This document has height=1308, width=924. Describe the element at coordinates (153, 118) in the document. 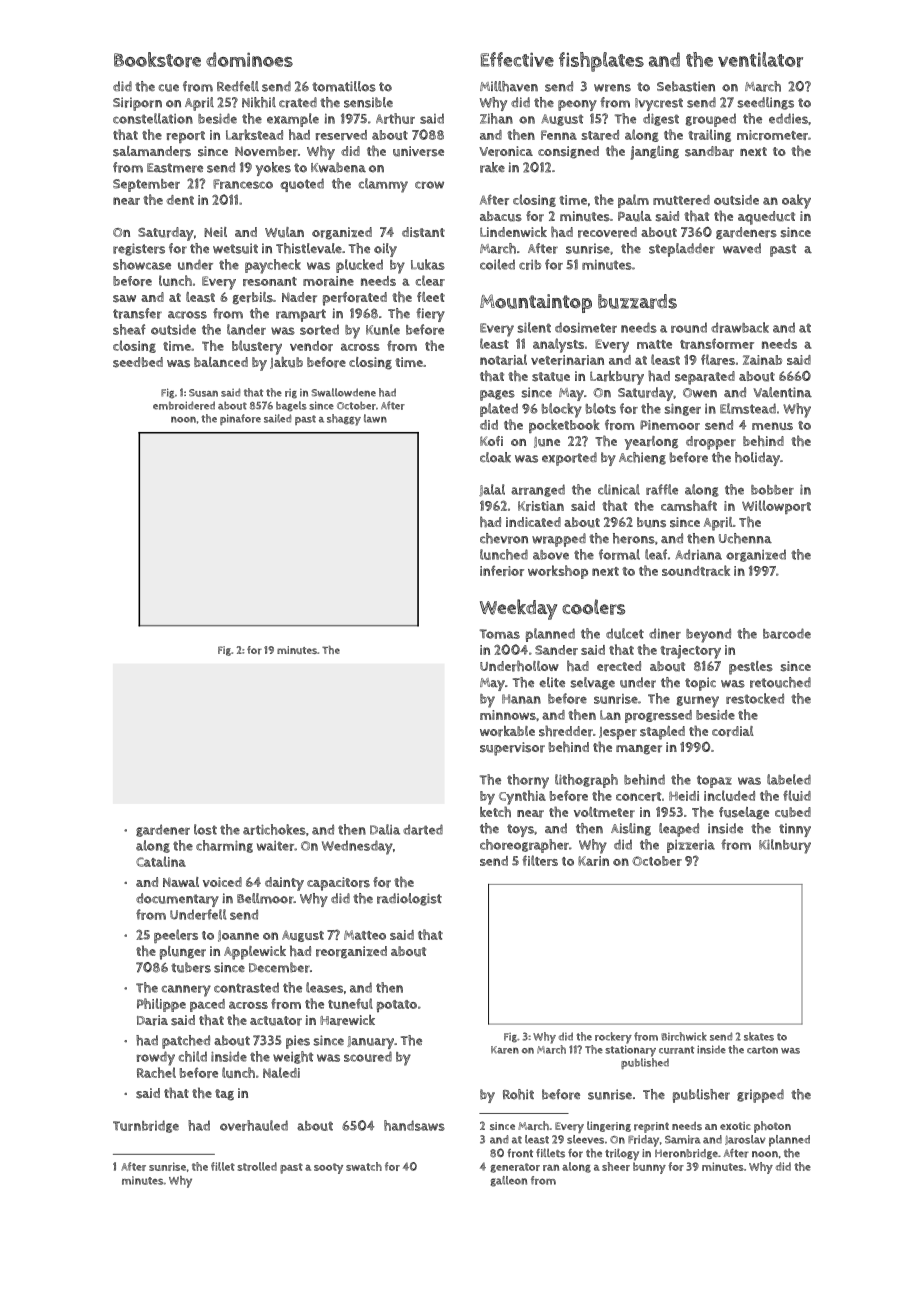

I see `constellation` at that location.
